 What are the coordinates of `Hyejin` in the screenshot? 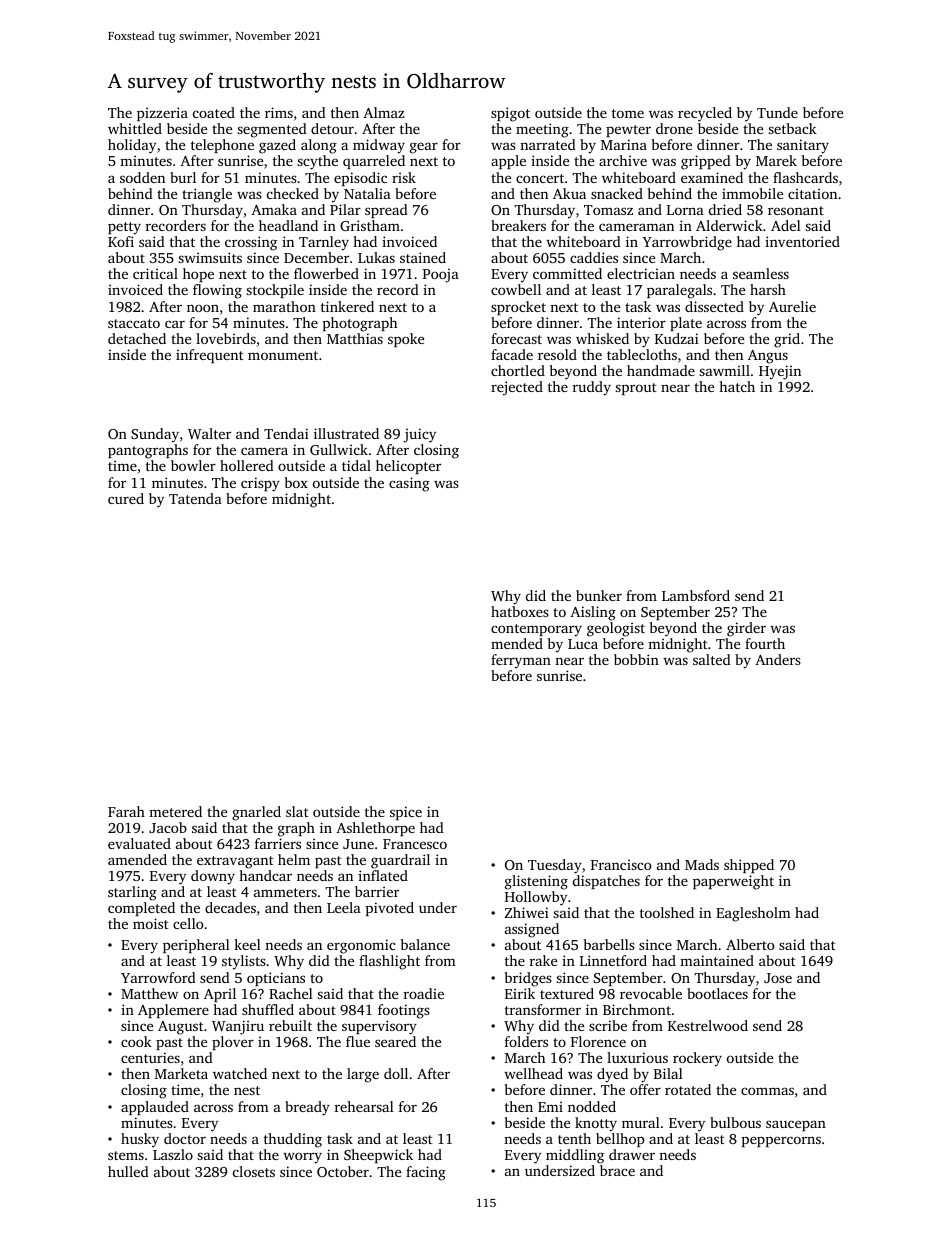 It's located at (780, 372).
